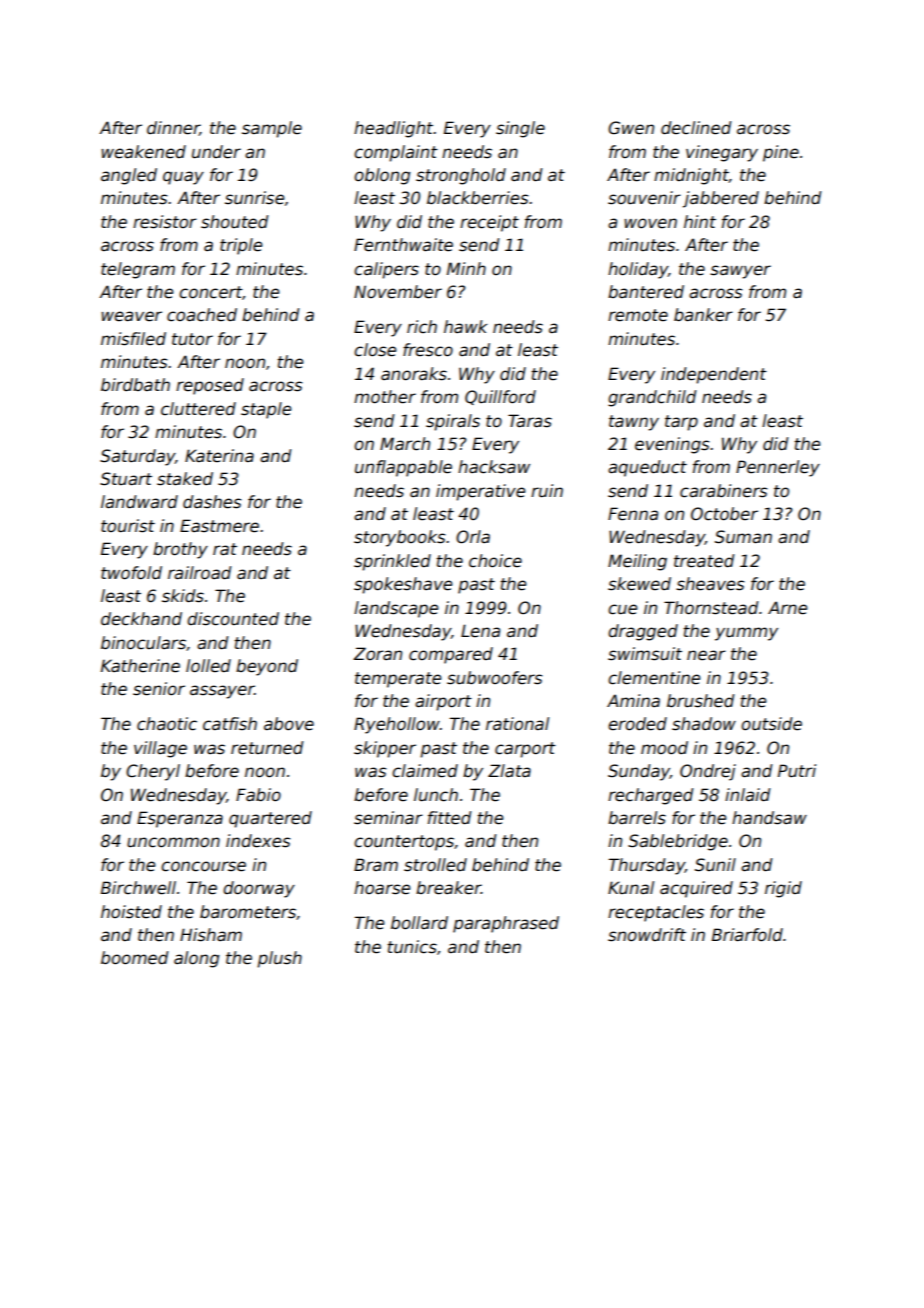  Describe the element at coordinates (183, 596) in the screenshot. I see `skids` at that location.
